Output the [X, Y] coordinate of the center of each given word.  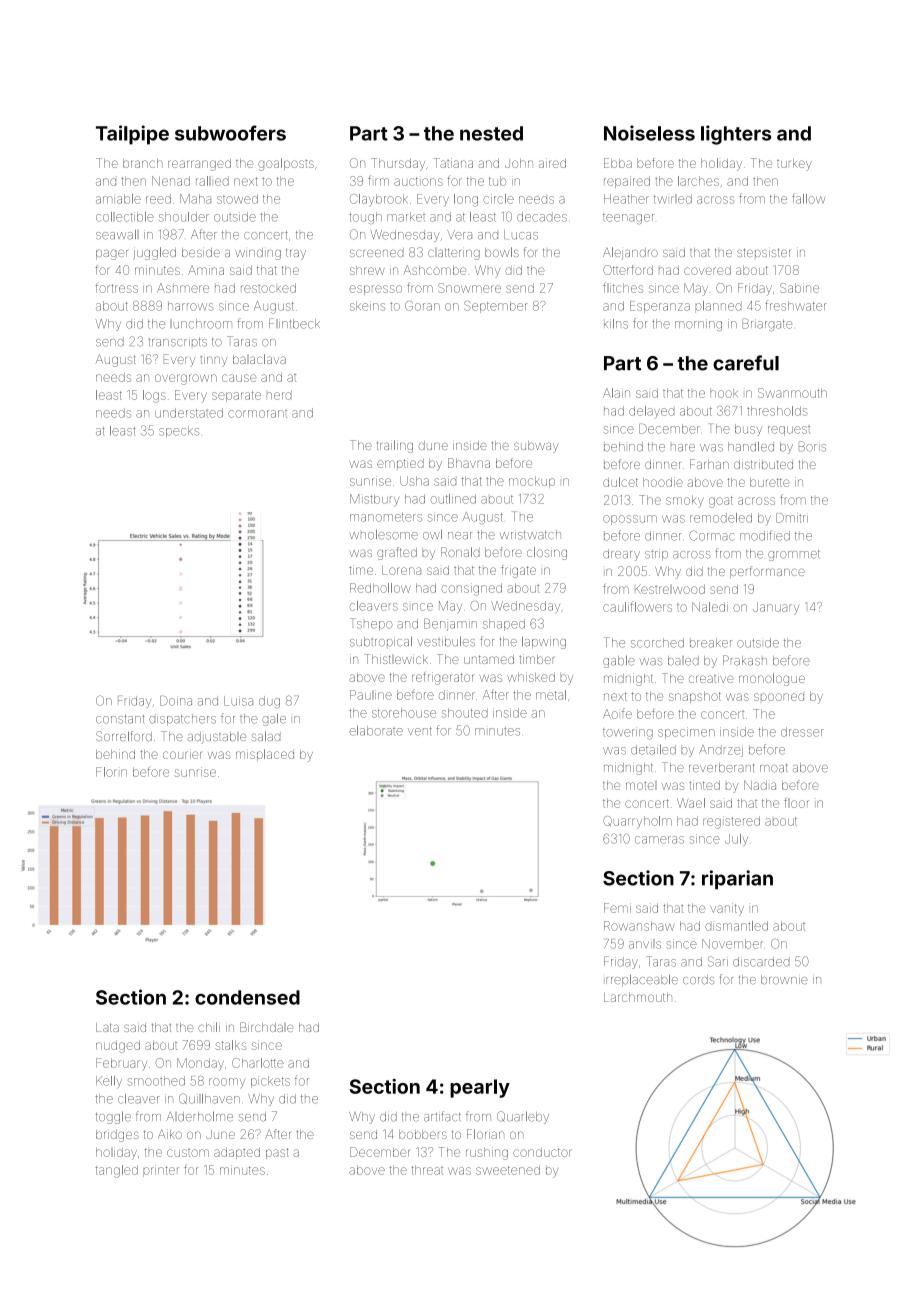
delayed [651, 411]
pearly [480, 1088]
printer [161, 1171]
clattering [454, 254]
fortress [117, 288]
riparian [737, 879]
